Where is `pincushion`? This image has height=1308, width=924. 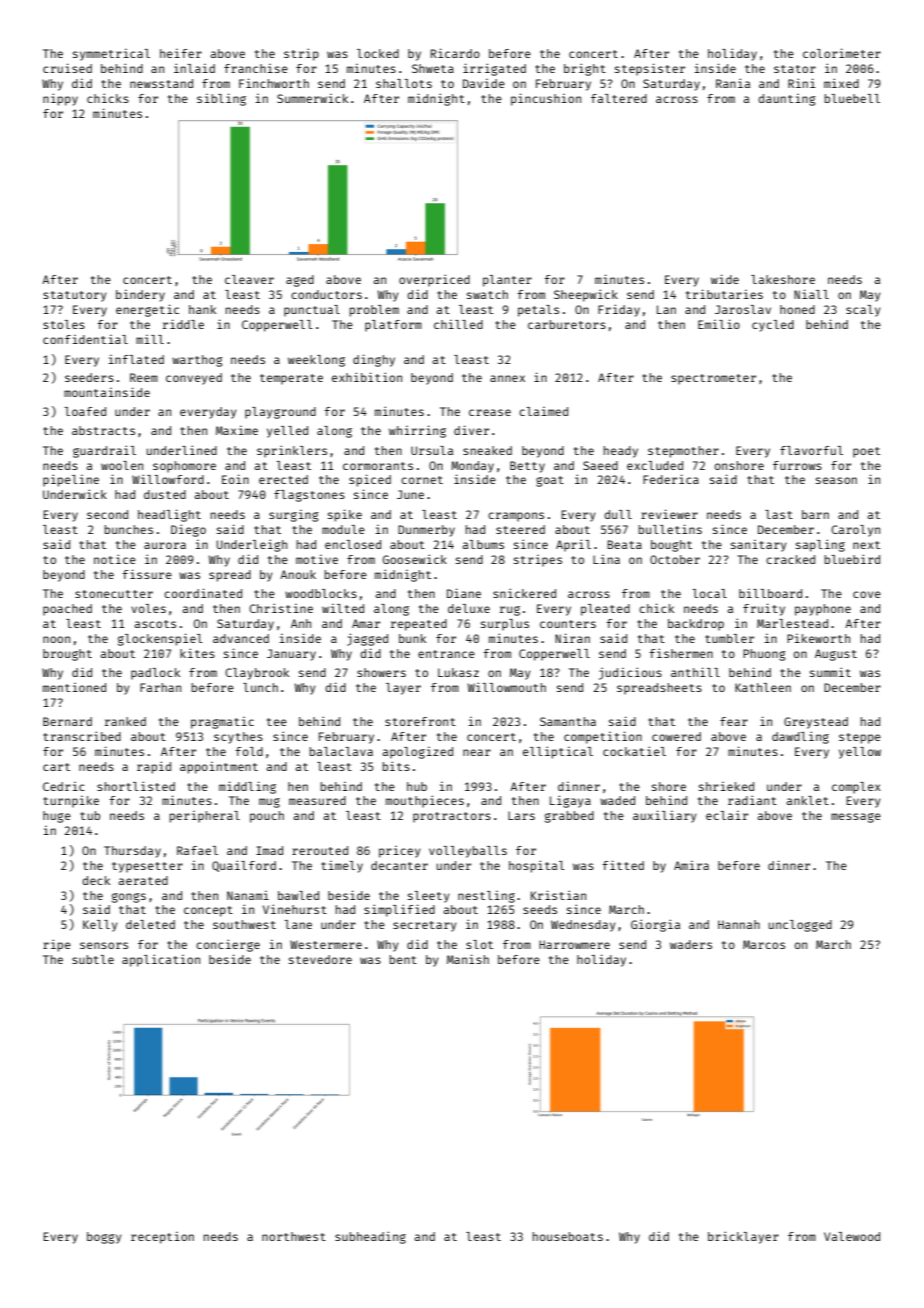 pincushion is located at coordinates (546, 99).
